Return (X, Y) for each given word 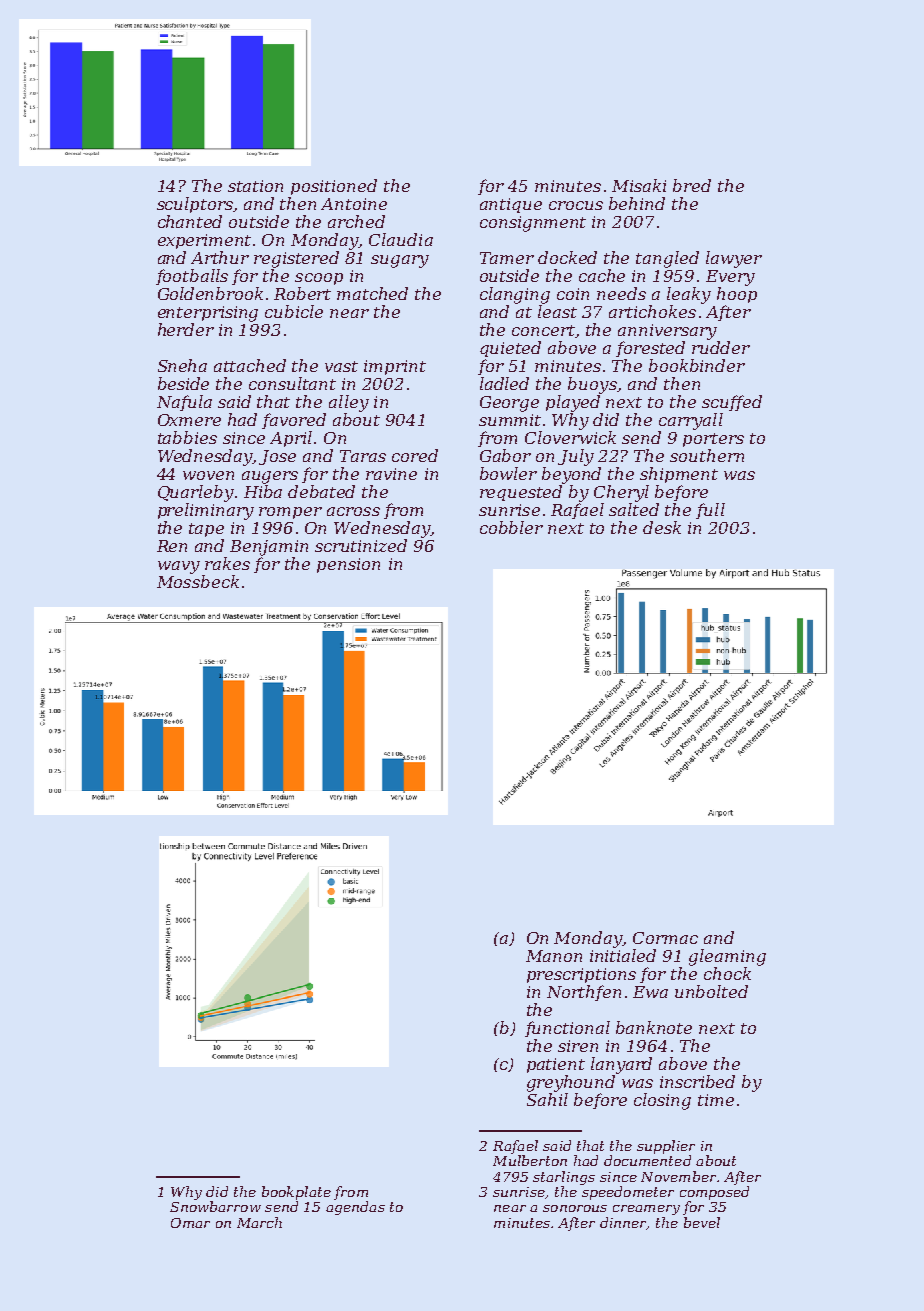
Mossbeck (198, 581)
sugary (400, 261)
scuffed (732, 403)
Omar (190, 1223)
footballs (192, 277)
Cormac (665, 938)
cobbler (511, 527)
